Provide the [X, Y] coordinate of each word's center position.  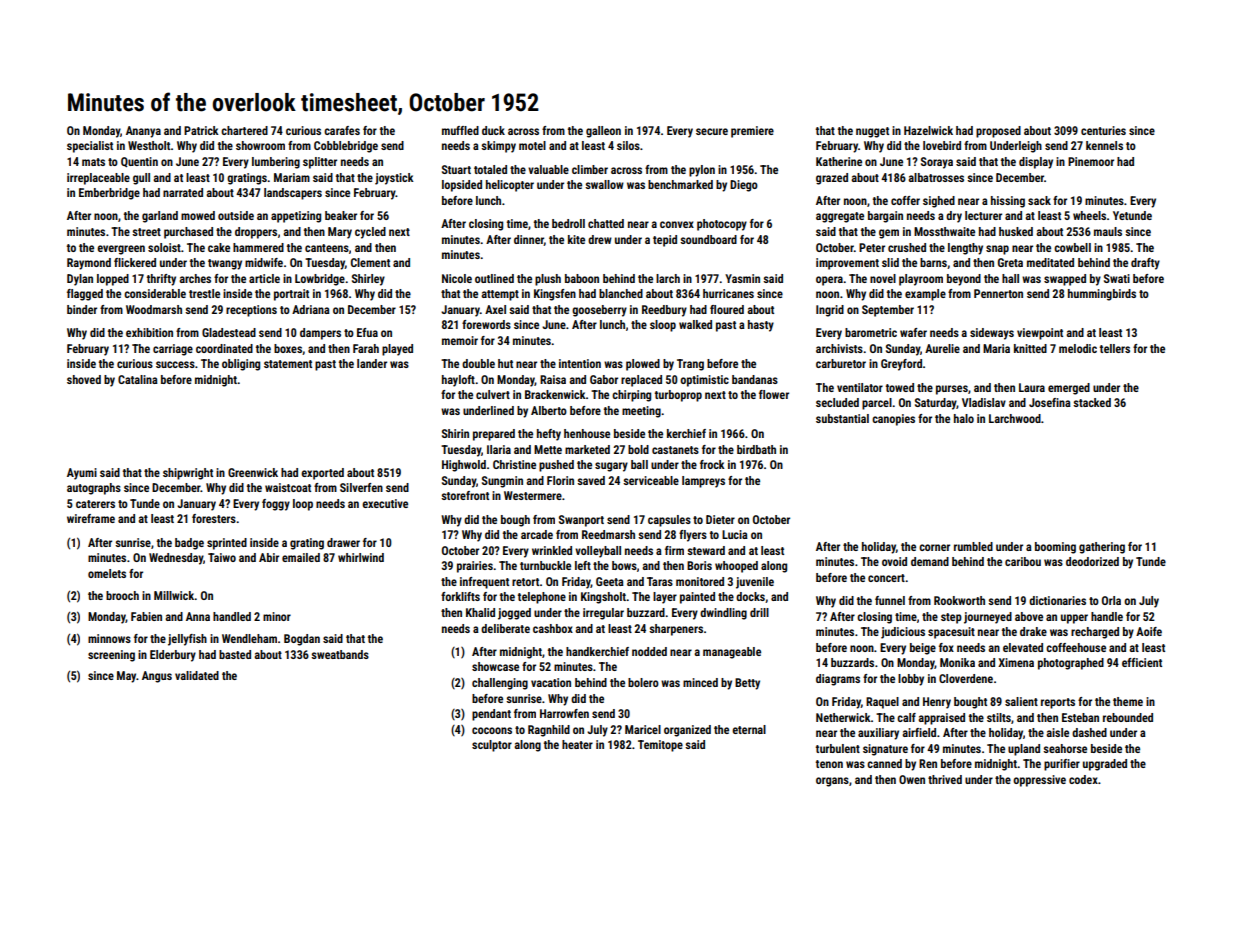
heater [577, 744]
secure [712, 131]
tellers [1115, 348]
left [583, 565]
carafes [342, 130]
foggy [276, 505]
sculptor [492, 746]
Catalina [138, 379]
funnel [890, 600]
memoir [460, 340]
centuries [1103, 130]
